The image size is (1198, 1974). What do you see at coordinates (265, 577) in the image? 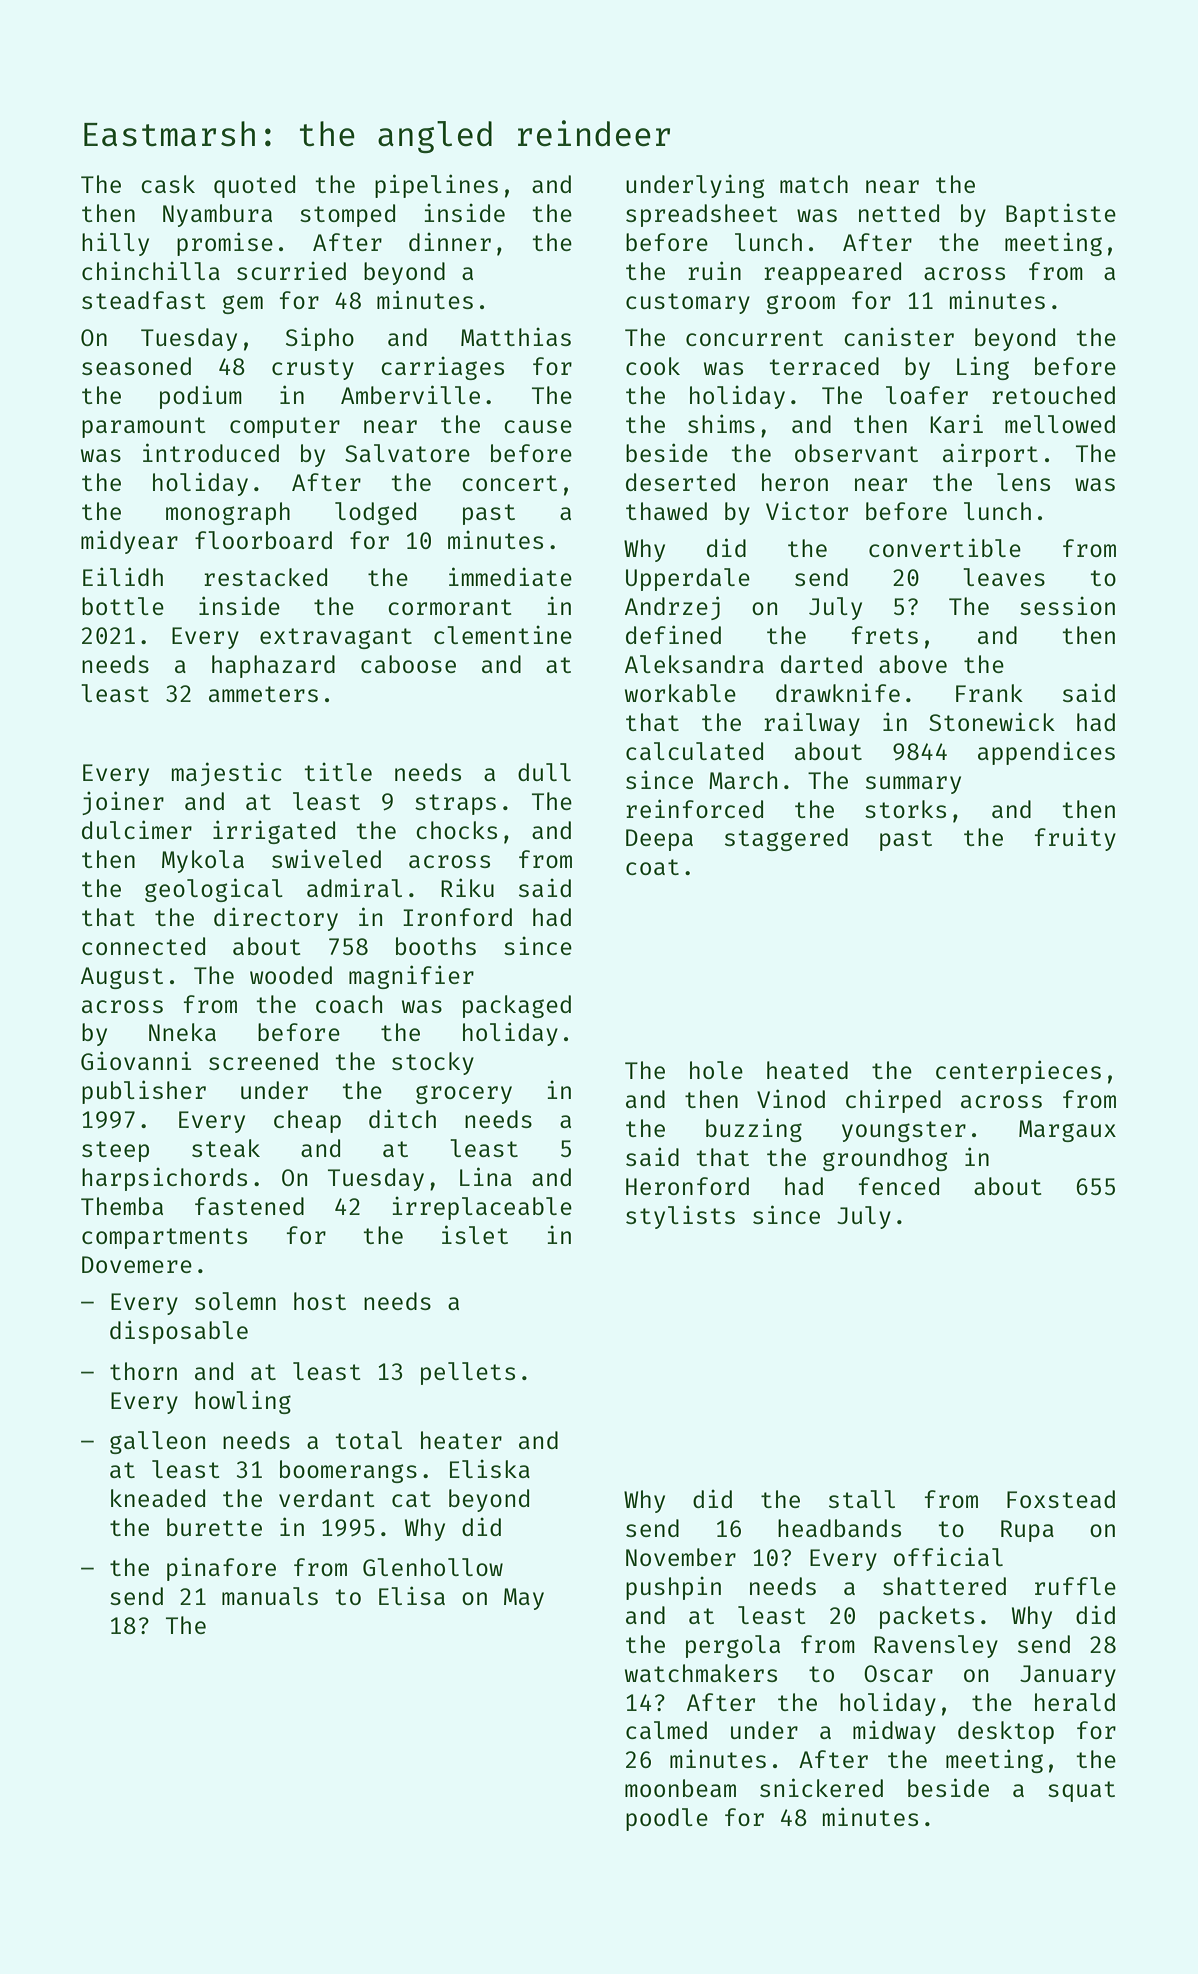
I see `restacked` at bounding box center [265, 577].
